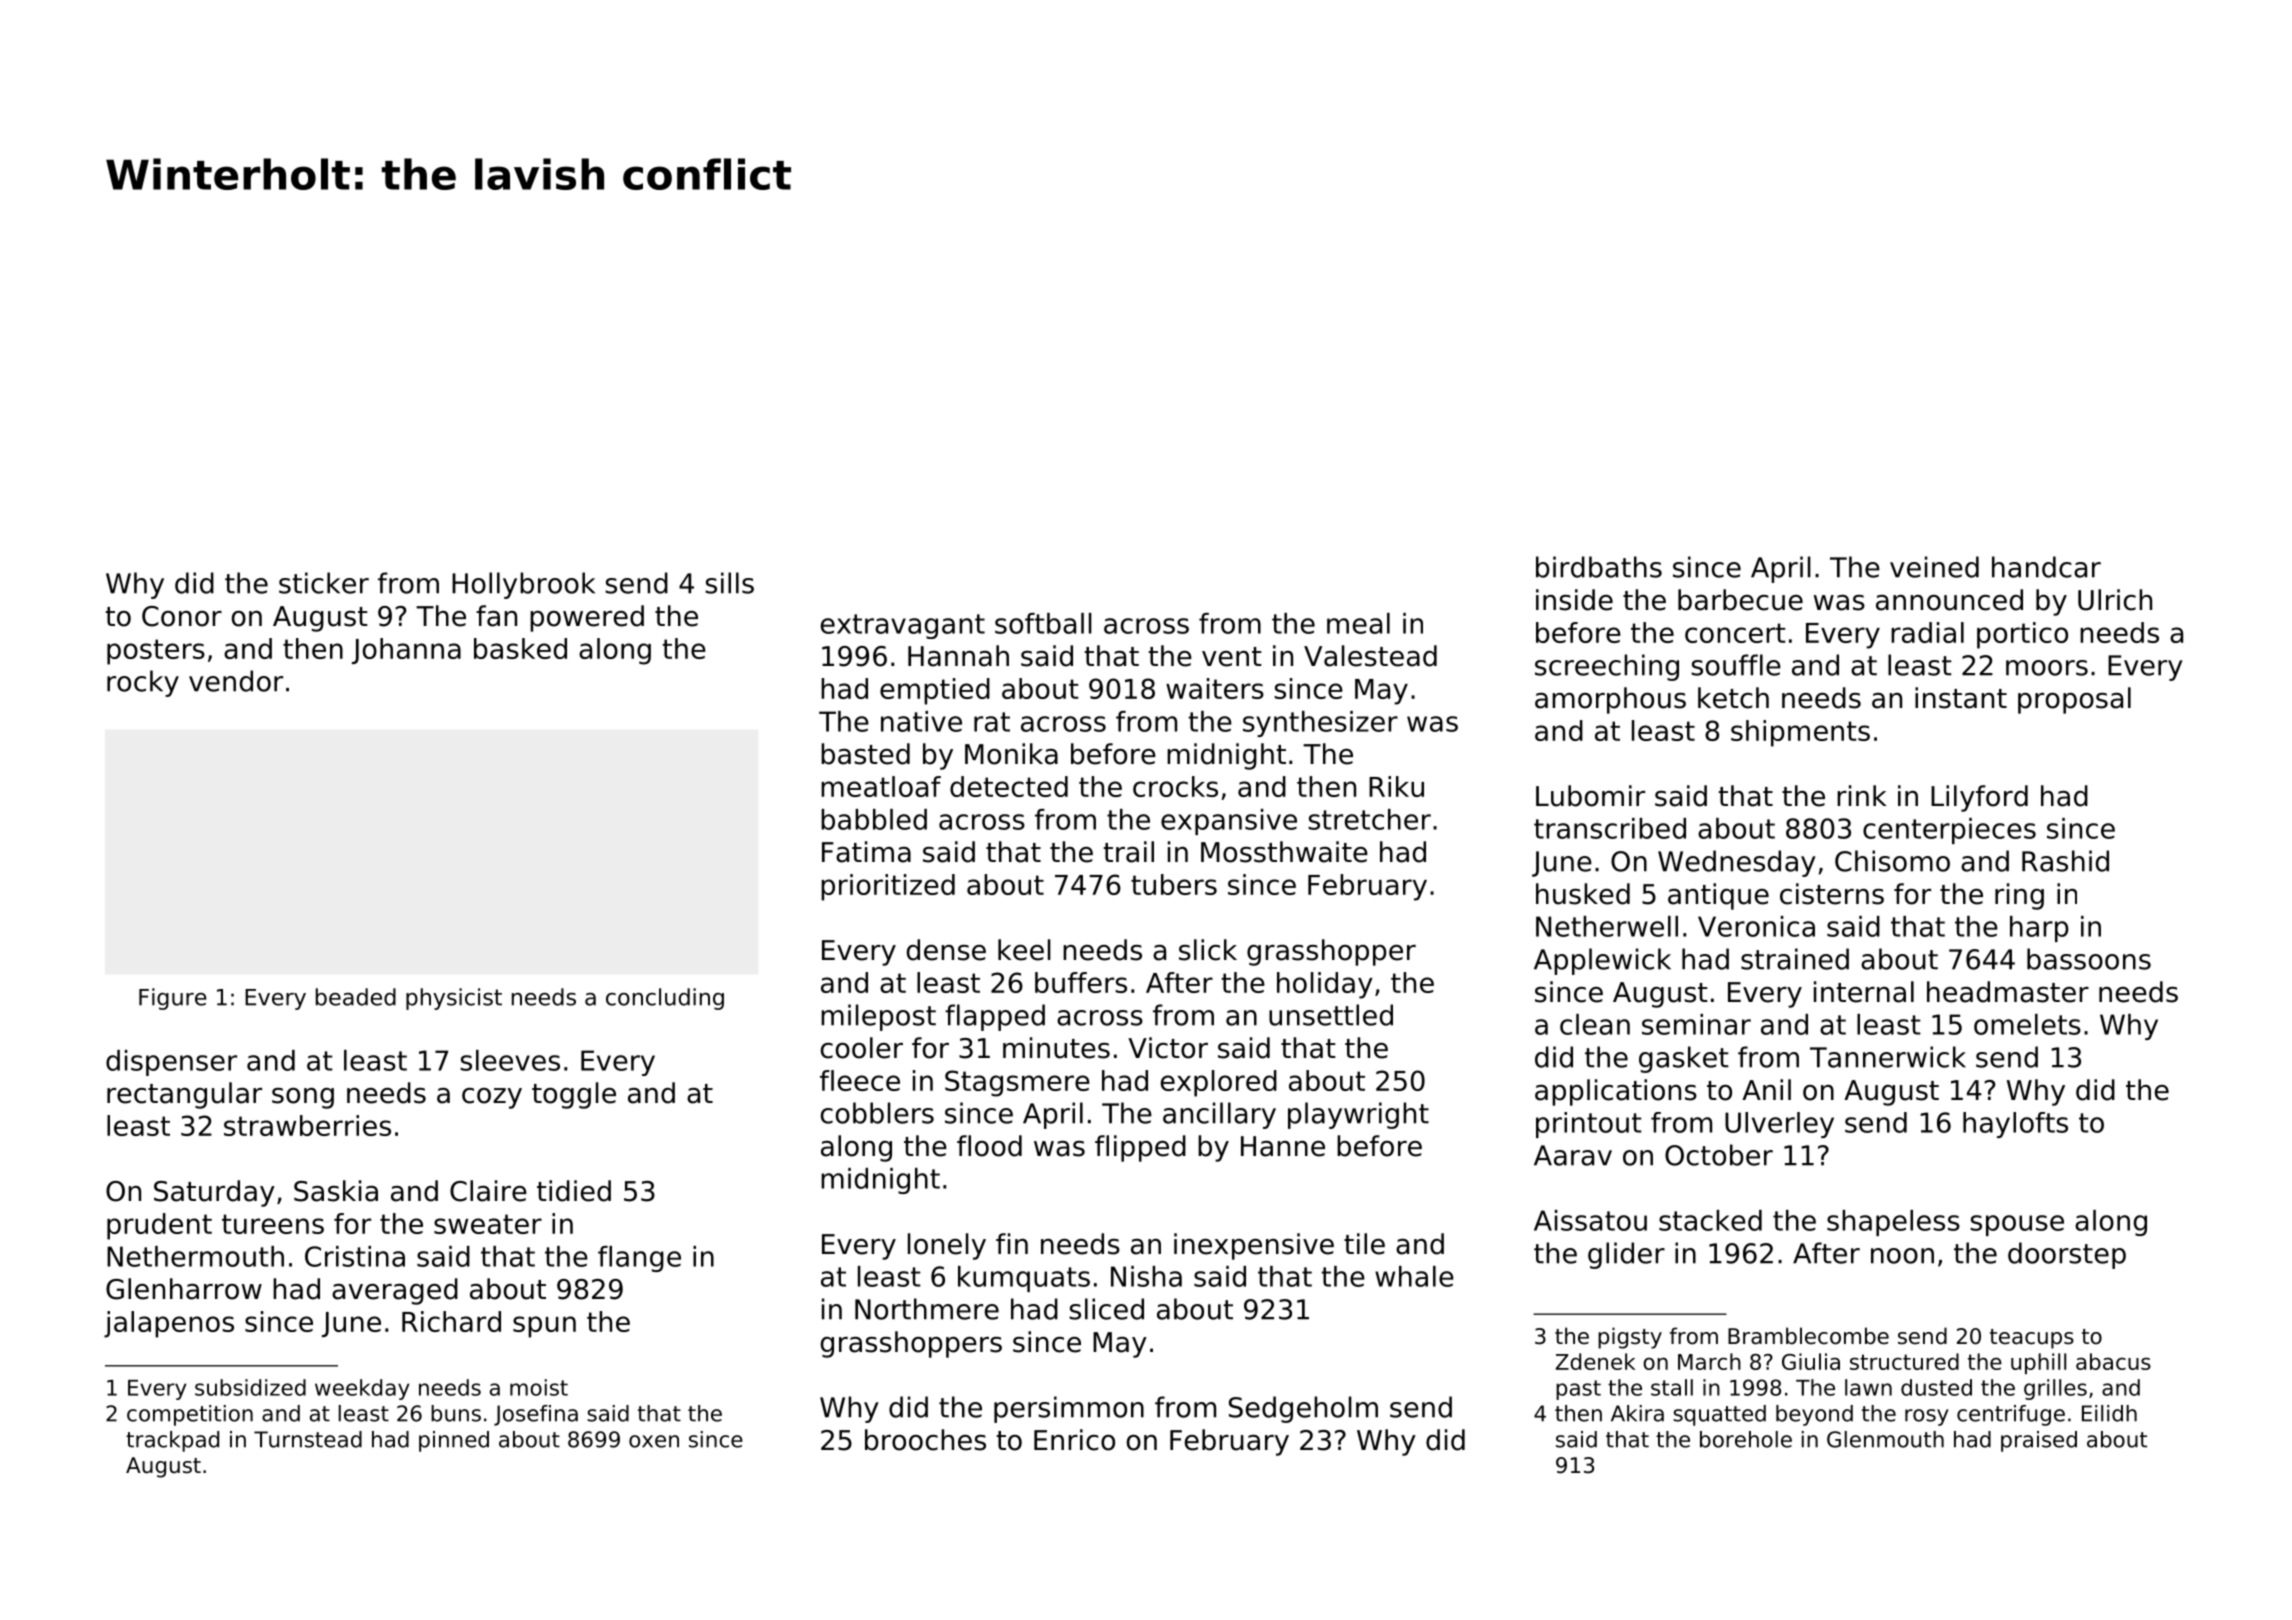 The image size is (2292, 1620). Describe the element at coordinates (654, 1441) in the document. I see `oxen` at that location.
